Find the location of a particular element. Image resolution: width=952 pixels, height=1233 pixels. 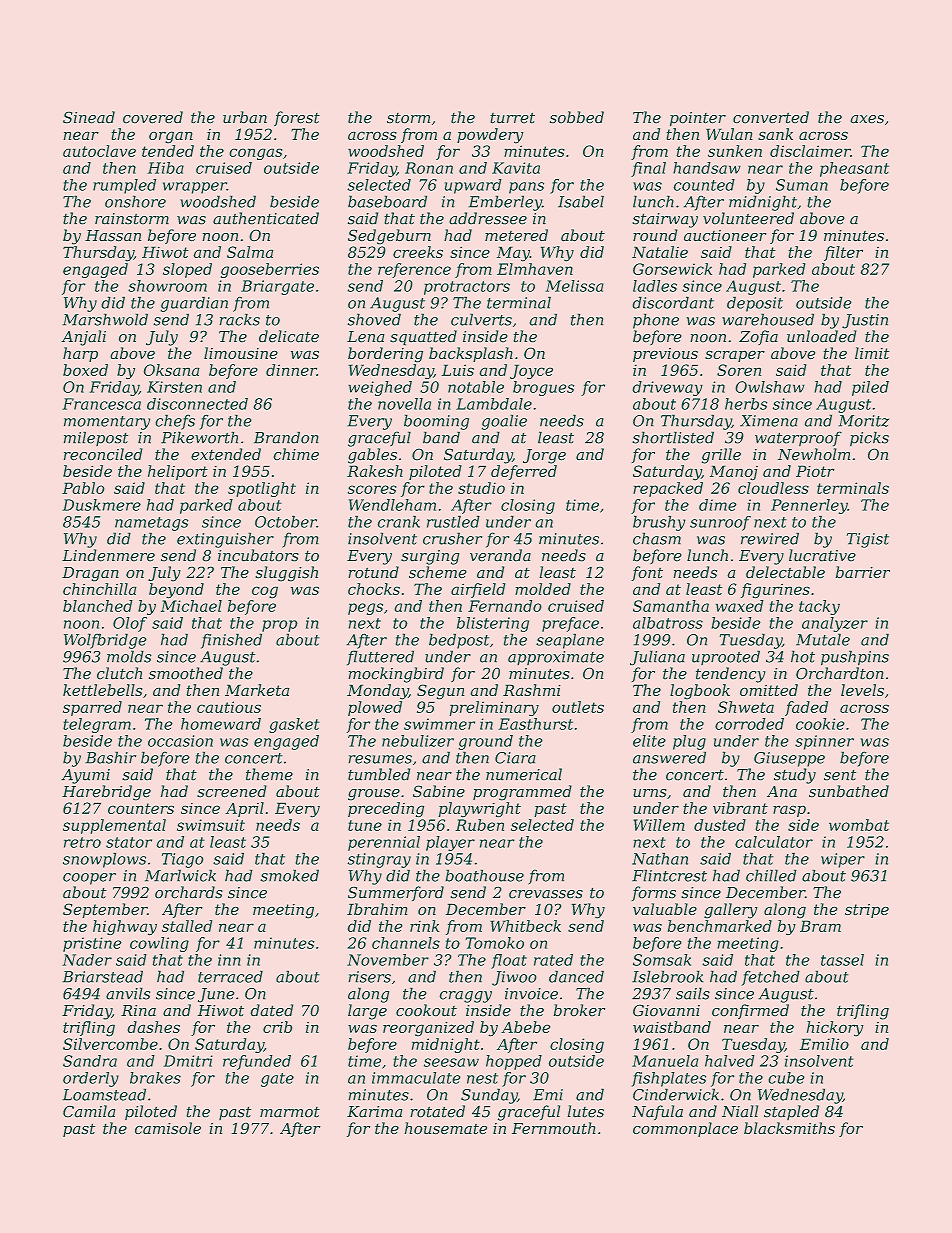

pheasant is located at coordinates (854, 169).
